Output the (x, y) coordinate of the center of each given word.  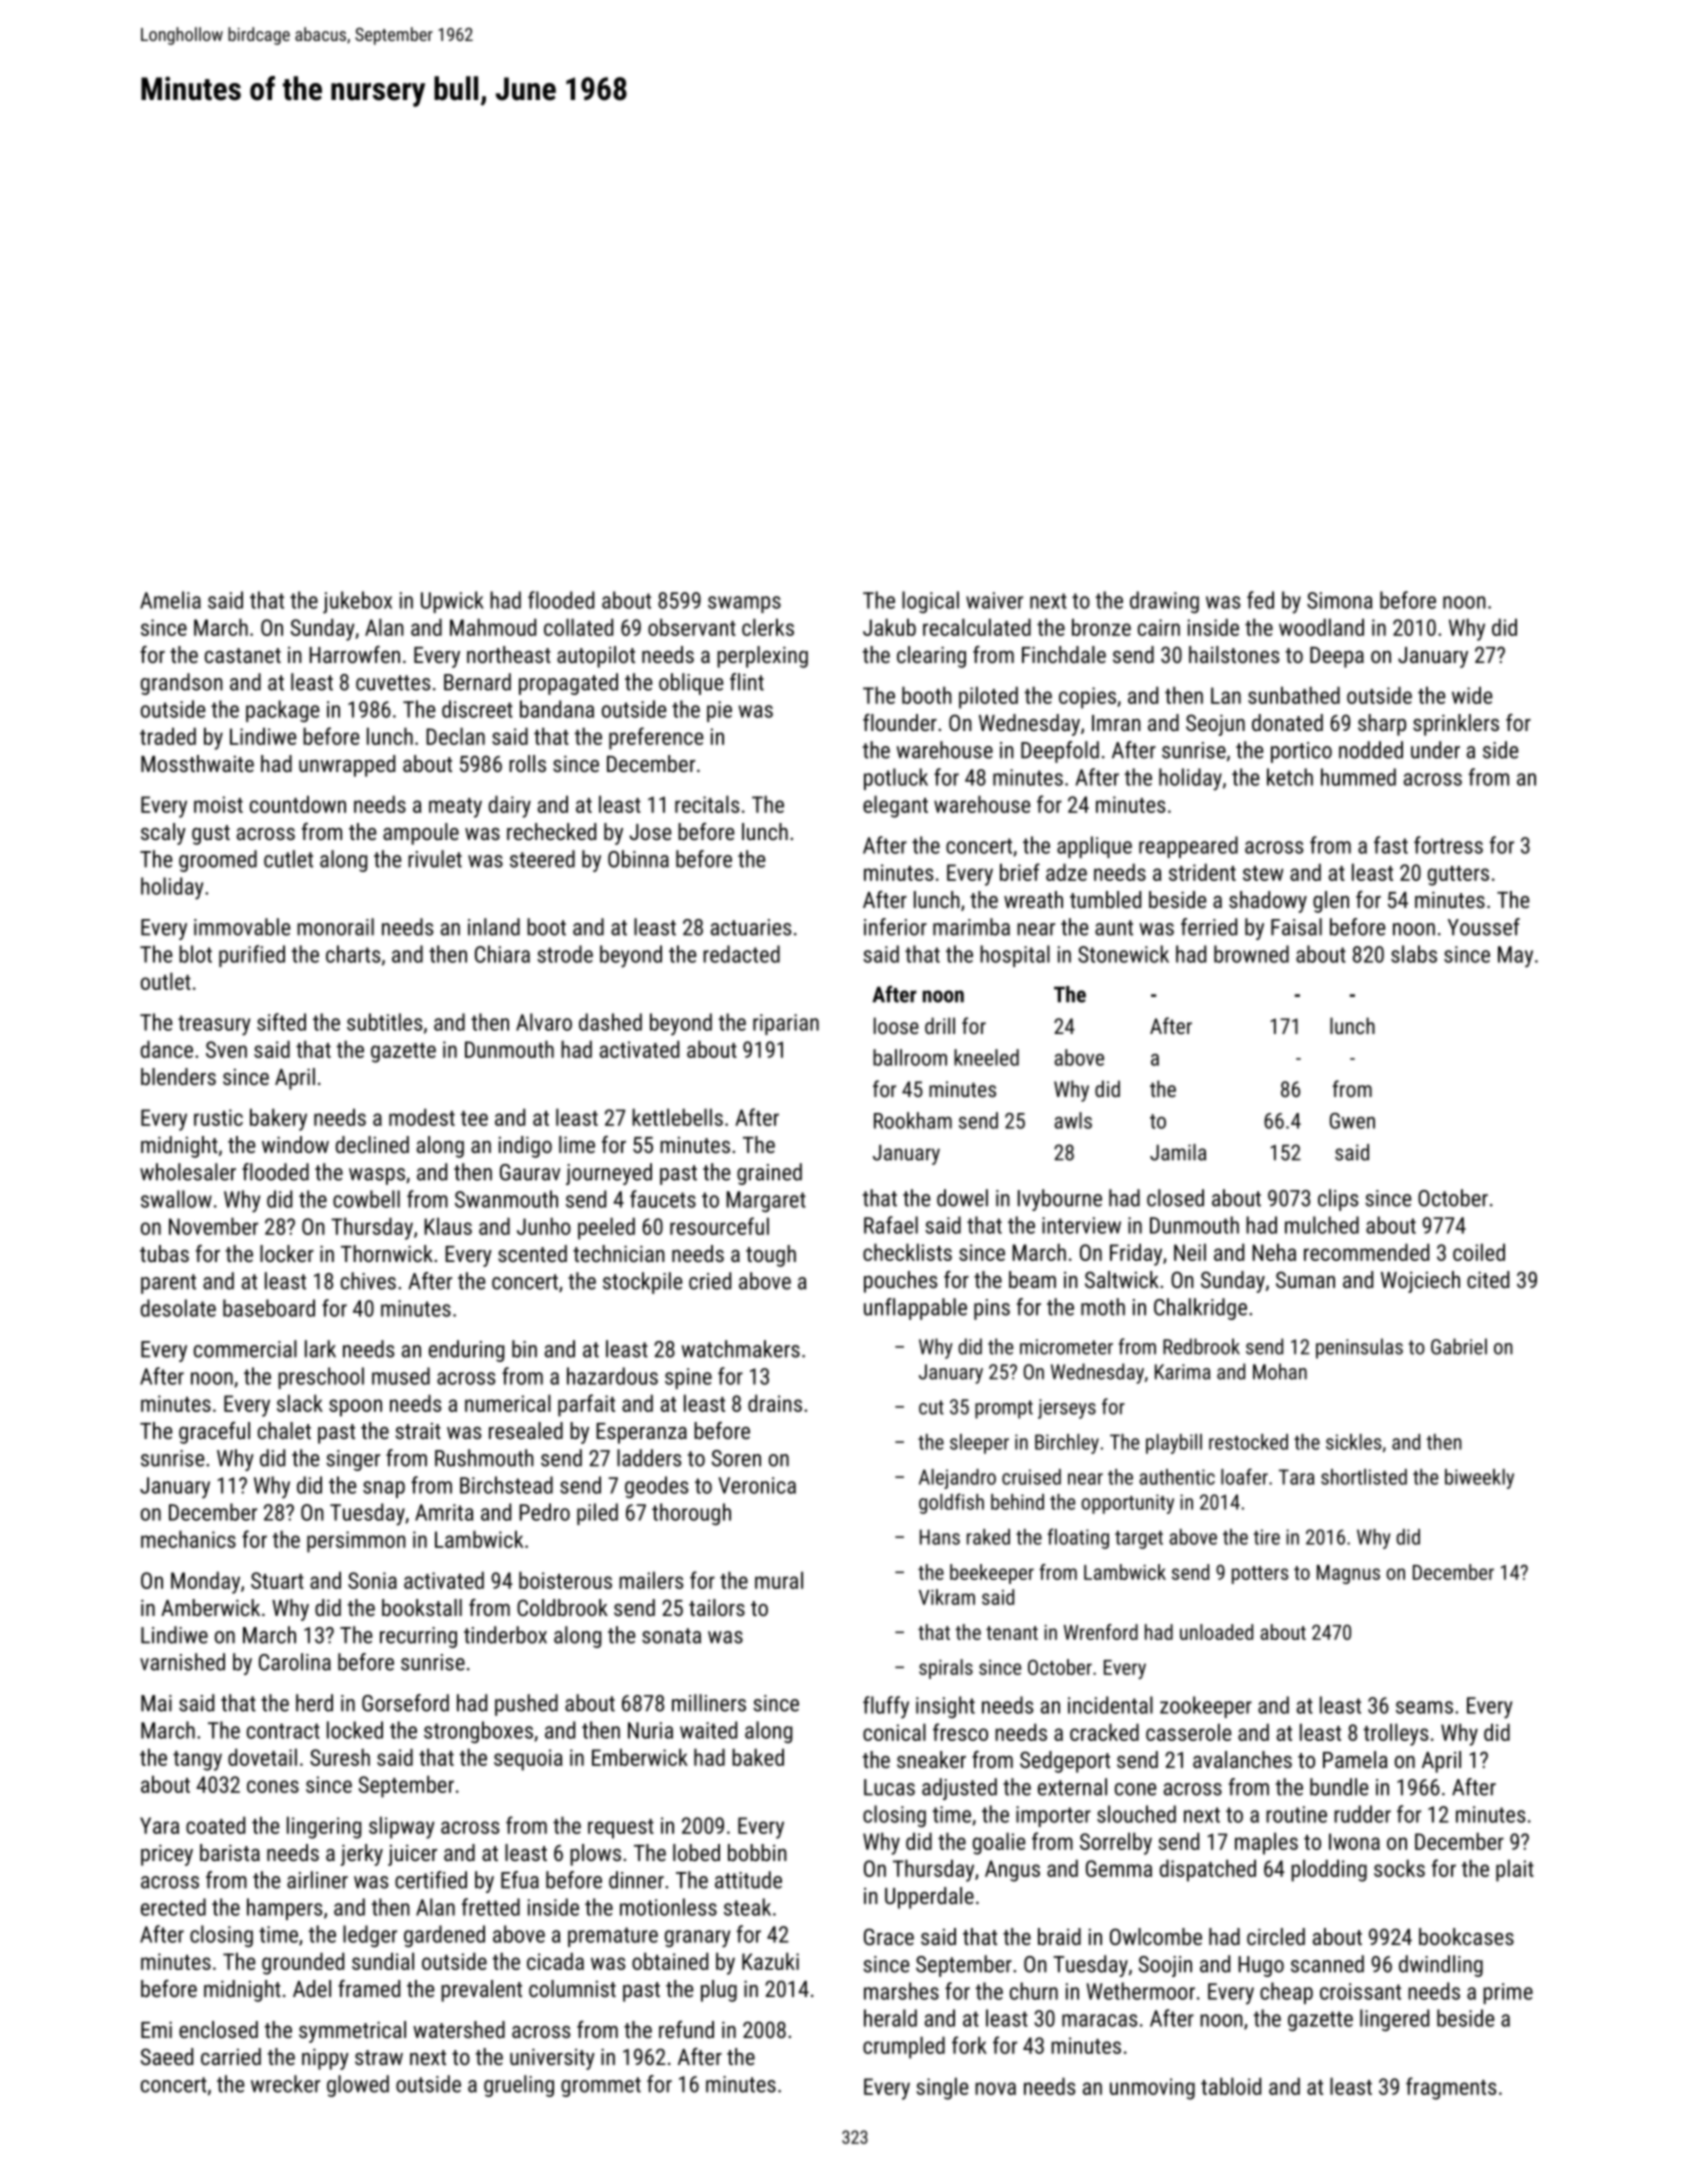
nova (995, 2088)
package (282, 711)
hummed (1358, 777)
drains (775, 1403)
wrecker (285, 2084)
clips (1338, 1200)
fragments (1451, 2088)
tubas (164, 1253)
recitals (707, 804)
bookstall (422, 1607)
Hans (940, 1537)
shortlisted (1364, 1477)
